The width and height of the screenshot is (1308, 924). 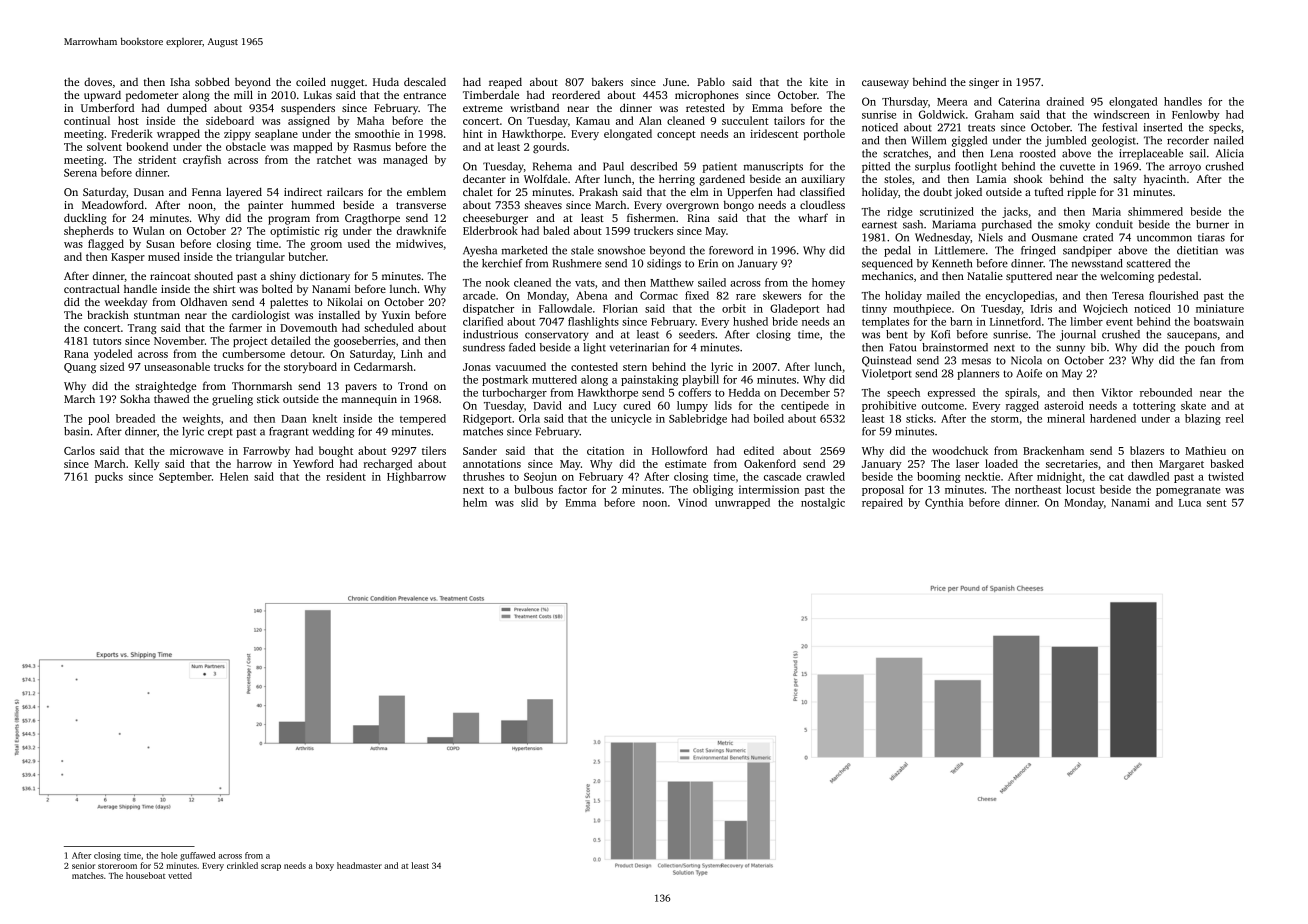 What do you see at coordinates (819, 82) in the screenshot?
I see `kite` at bounding box center [819, 82].
